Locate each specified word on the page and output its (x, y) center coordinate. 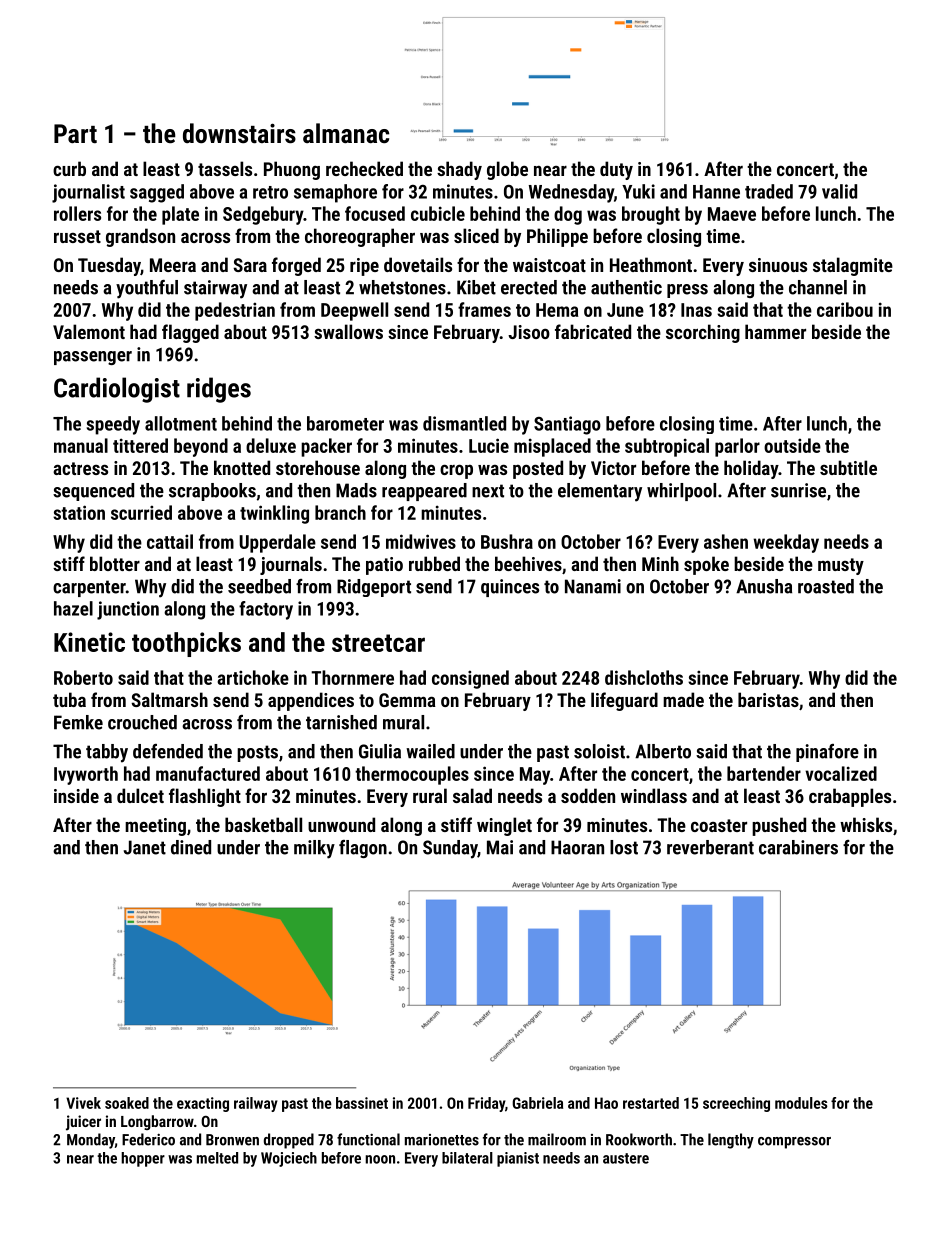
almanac (346, 133)
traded (769, 191)
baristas (768, 699)
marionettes (442, 1140)
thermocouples (412, 775)
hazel (73, 608)
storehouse (318, 467)
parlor (737, 447)
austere (626, 1158)
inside (76, 795)
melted (217, 1158)
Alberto (663, 751)
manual (81, 445)
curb (69, 168)
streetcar (378, 643)
